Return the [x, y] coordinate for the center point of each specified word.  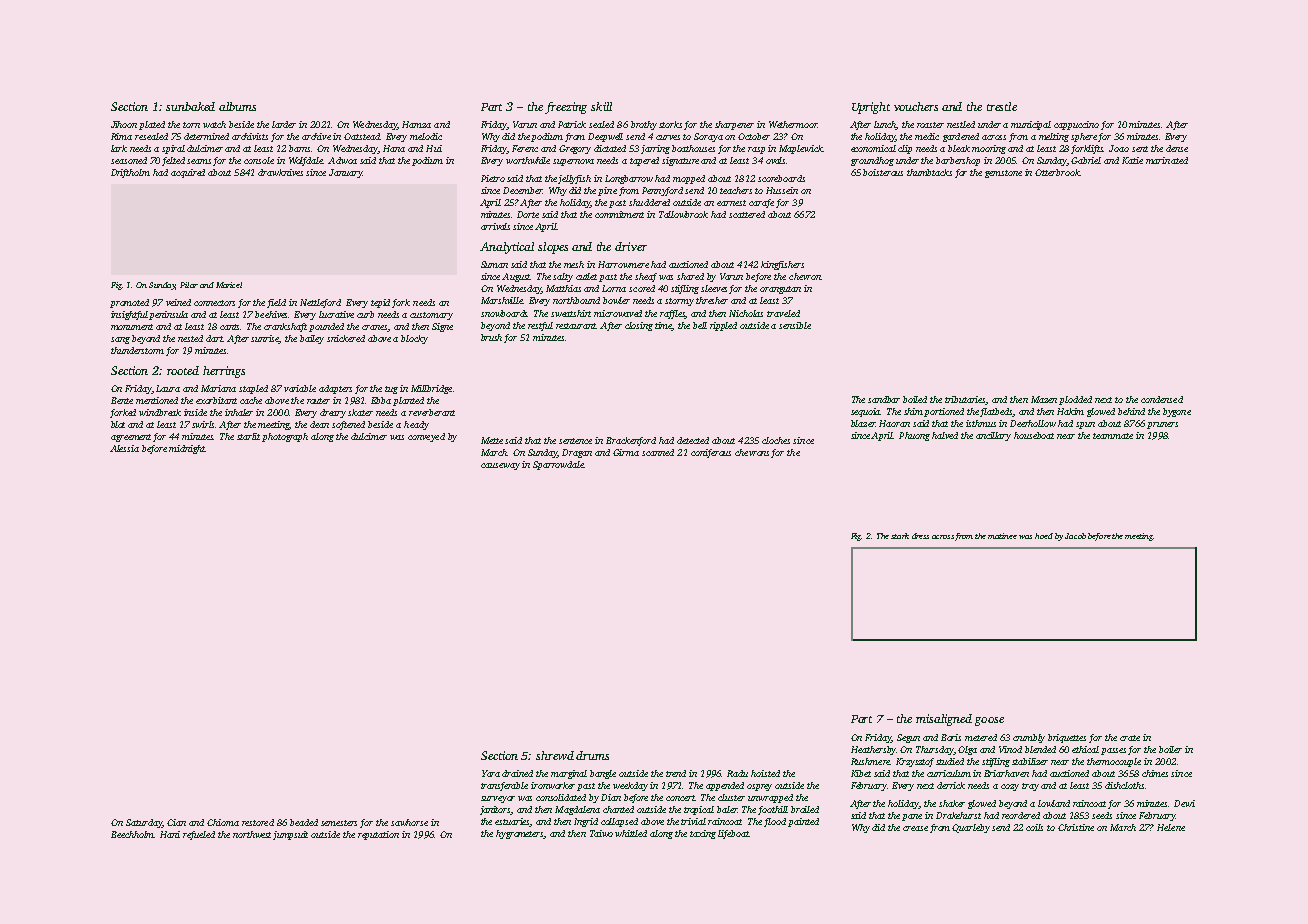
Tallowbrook [683, 214]
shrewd [555, 755]
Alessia [124, 448]
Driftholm [130, 173]
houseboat [1034, 435]
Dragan [577, 453]
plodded [1075, 400]
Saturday [144, 823]
